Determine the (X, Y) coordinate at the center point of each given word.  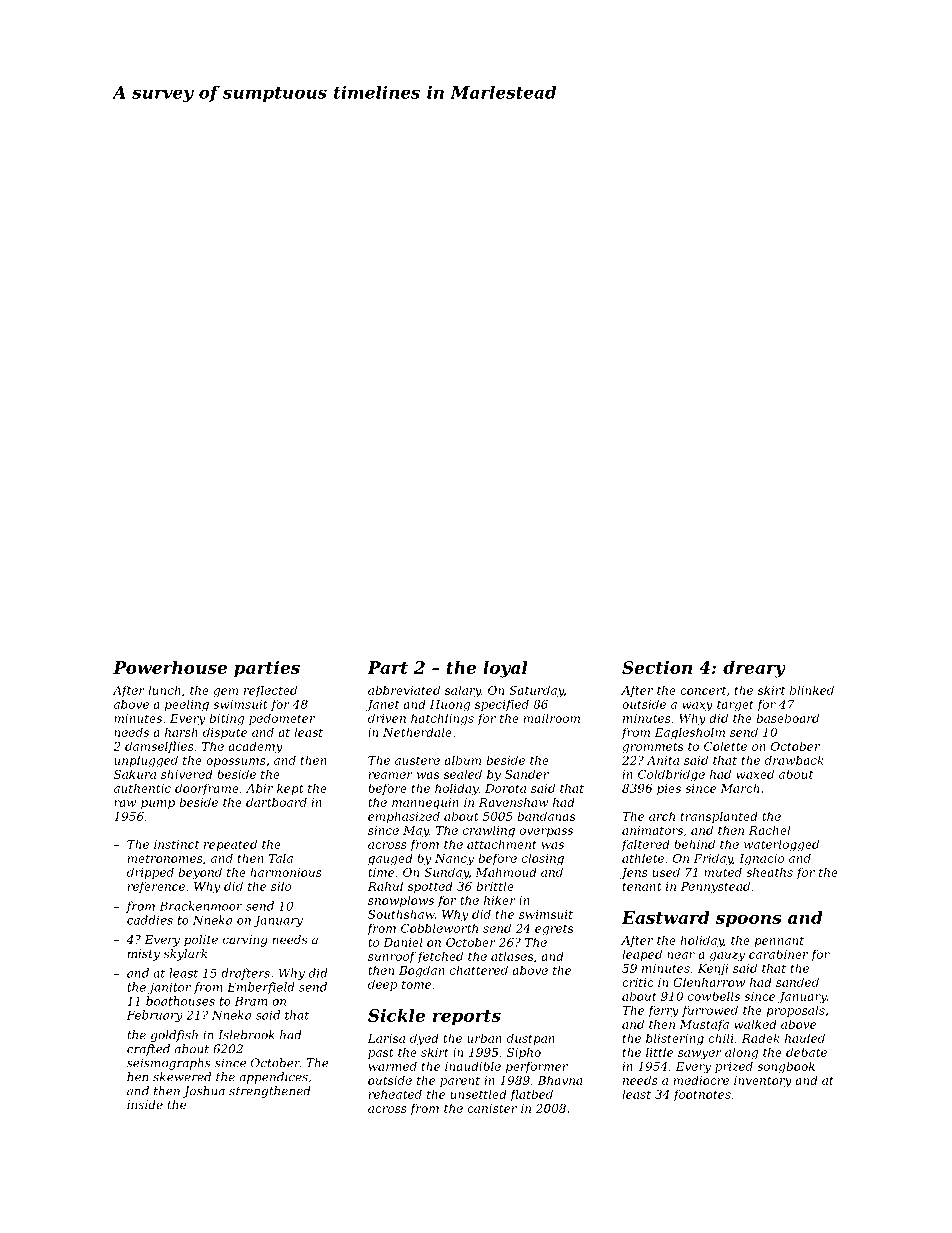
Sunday (446, 873)
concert (703, 690)
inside (145, 1104)
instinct (176, 844)
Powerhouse (170, 667)
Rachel (769, 830)
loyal (505, 669)
